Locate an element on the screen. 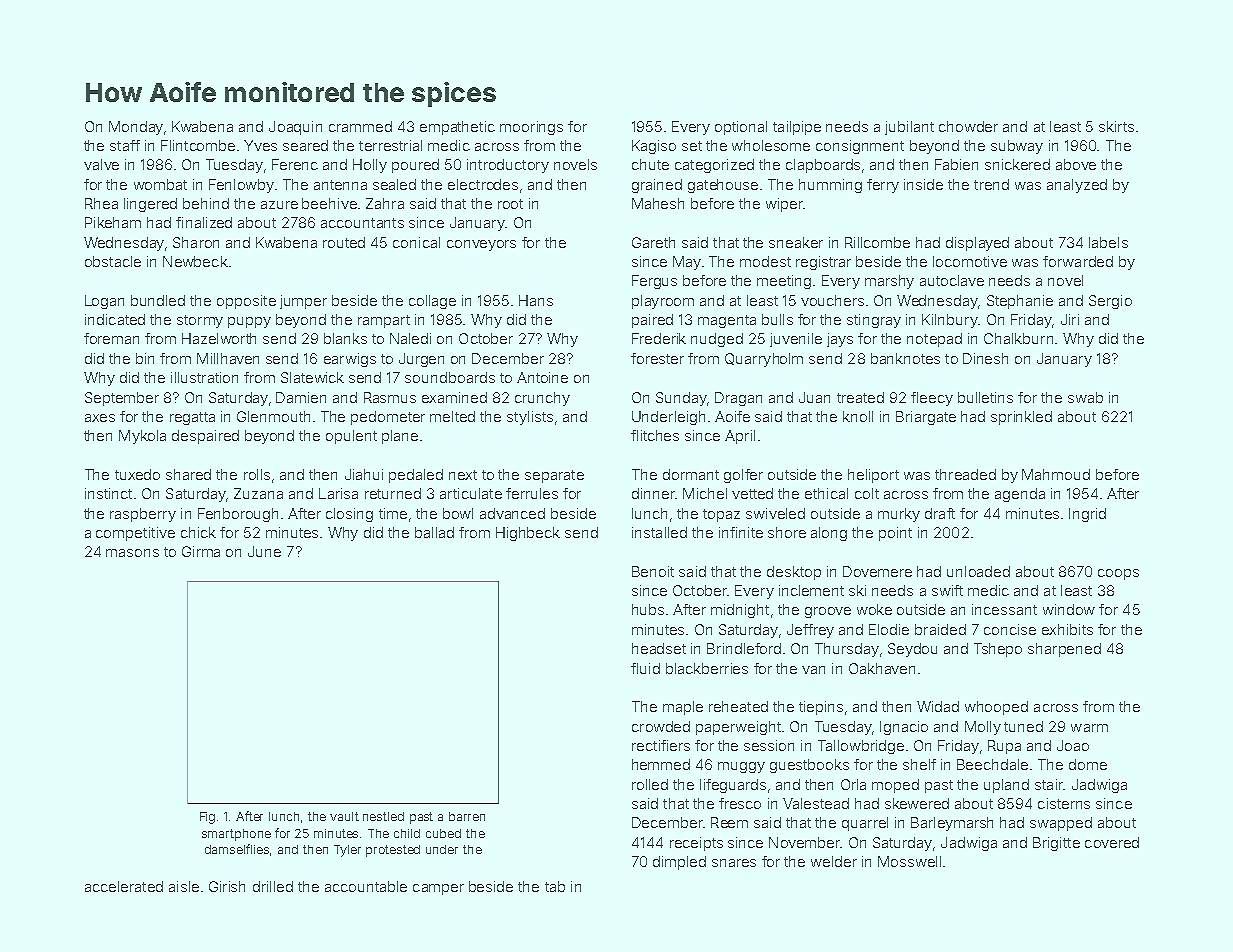  playroom is located at coordinates (663, 302).
